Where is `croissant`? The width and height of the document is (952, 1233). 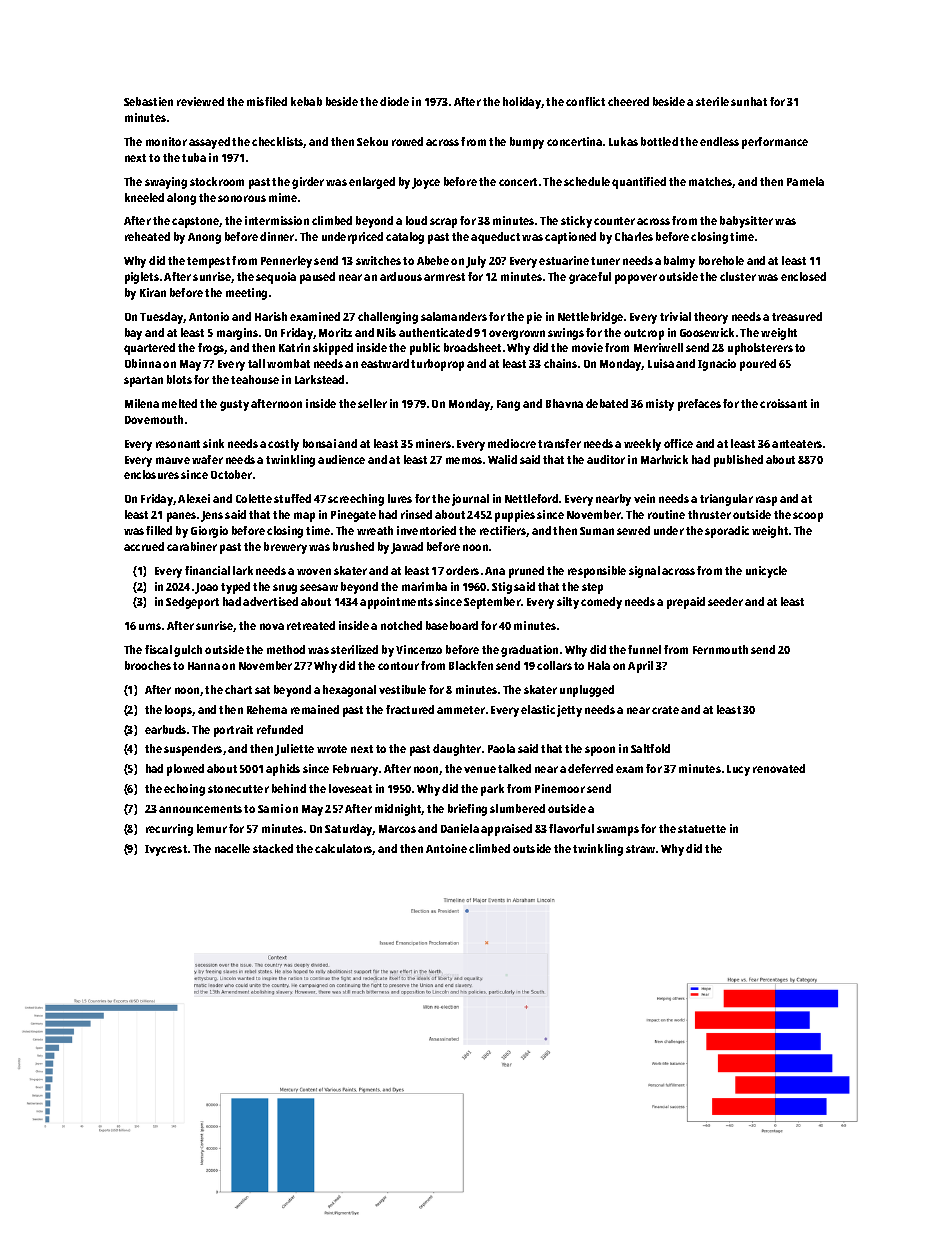
croissant is located at coordinates (783, 403).
